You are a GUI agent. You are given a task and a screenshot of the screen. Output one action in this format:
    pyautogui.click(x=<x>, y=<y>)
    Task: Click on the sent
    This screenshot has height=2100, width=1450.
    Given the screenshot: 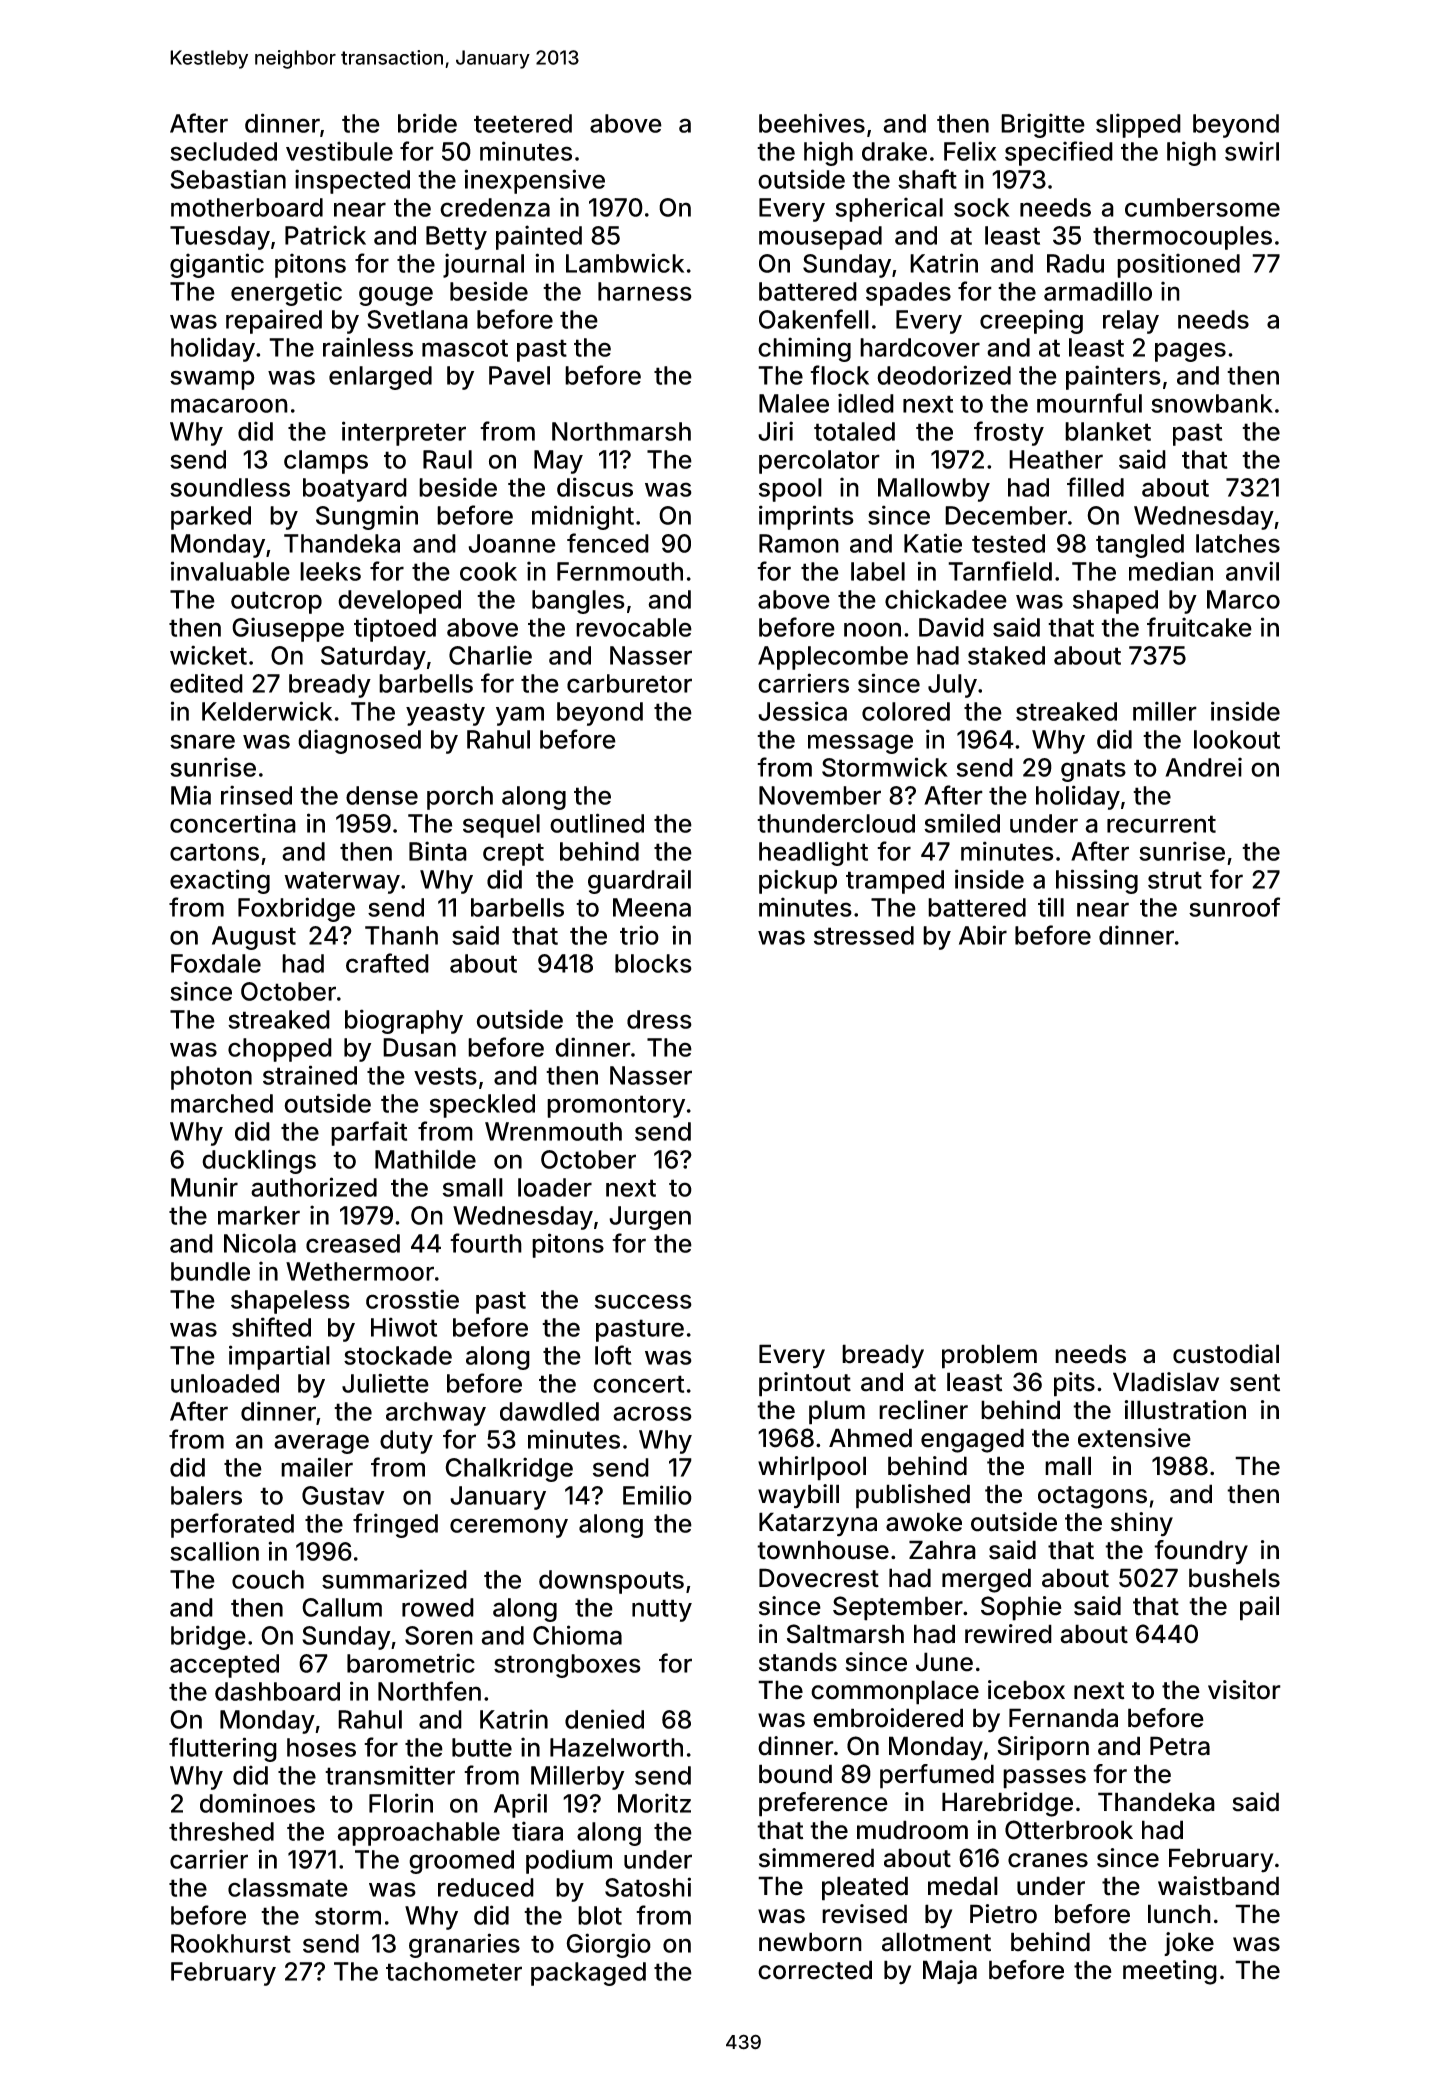 What is the action you would take?
    pyautogui.click(x=1255, y=1383)
